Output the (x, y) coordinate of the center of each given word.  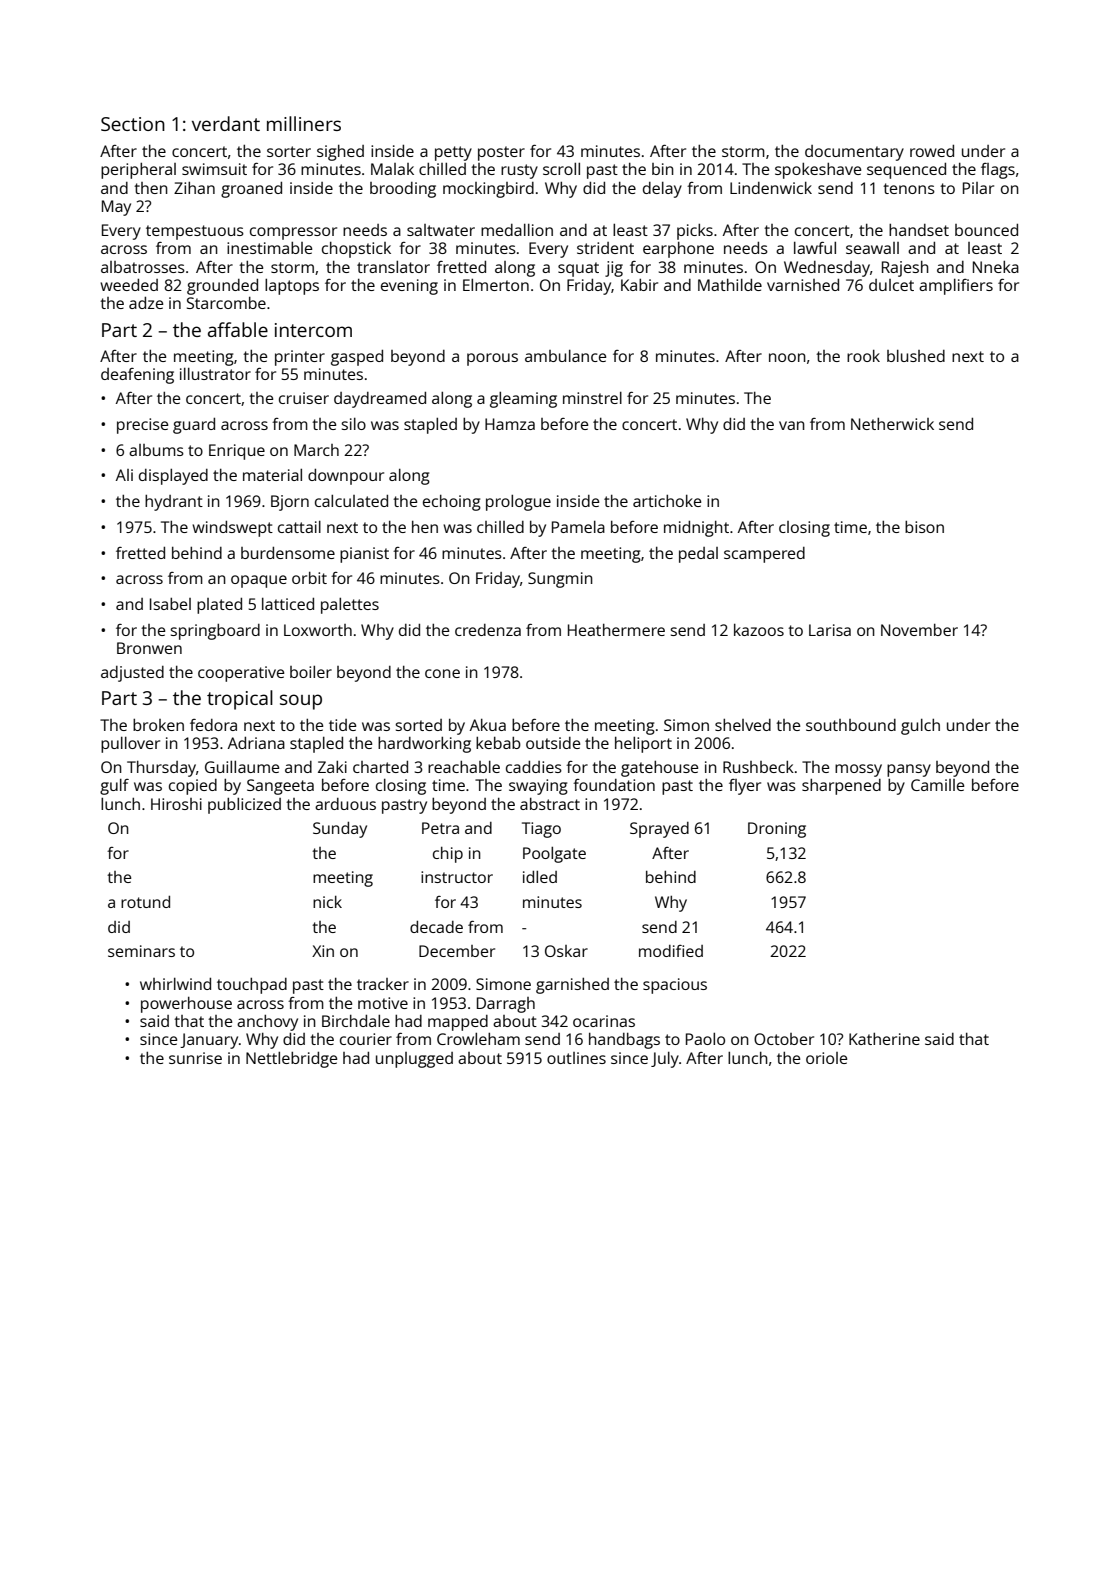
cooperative (241, 674)
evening (409, 287)
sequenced (906, 171)
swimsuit (214, 169)
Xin (323, 951)
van (792, 425)
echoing (452, 503)
